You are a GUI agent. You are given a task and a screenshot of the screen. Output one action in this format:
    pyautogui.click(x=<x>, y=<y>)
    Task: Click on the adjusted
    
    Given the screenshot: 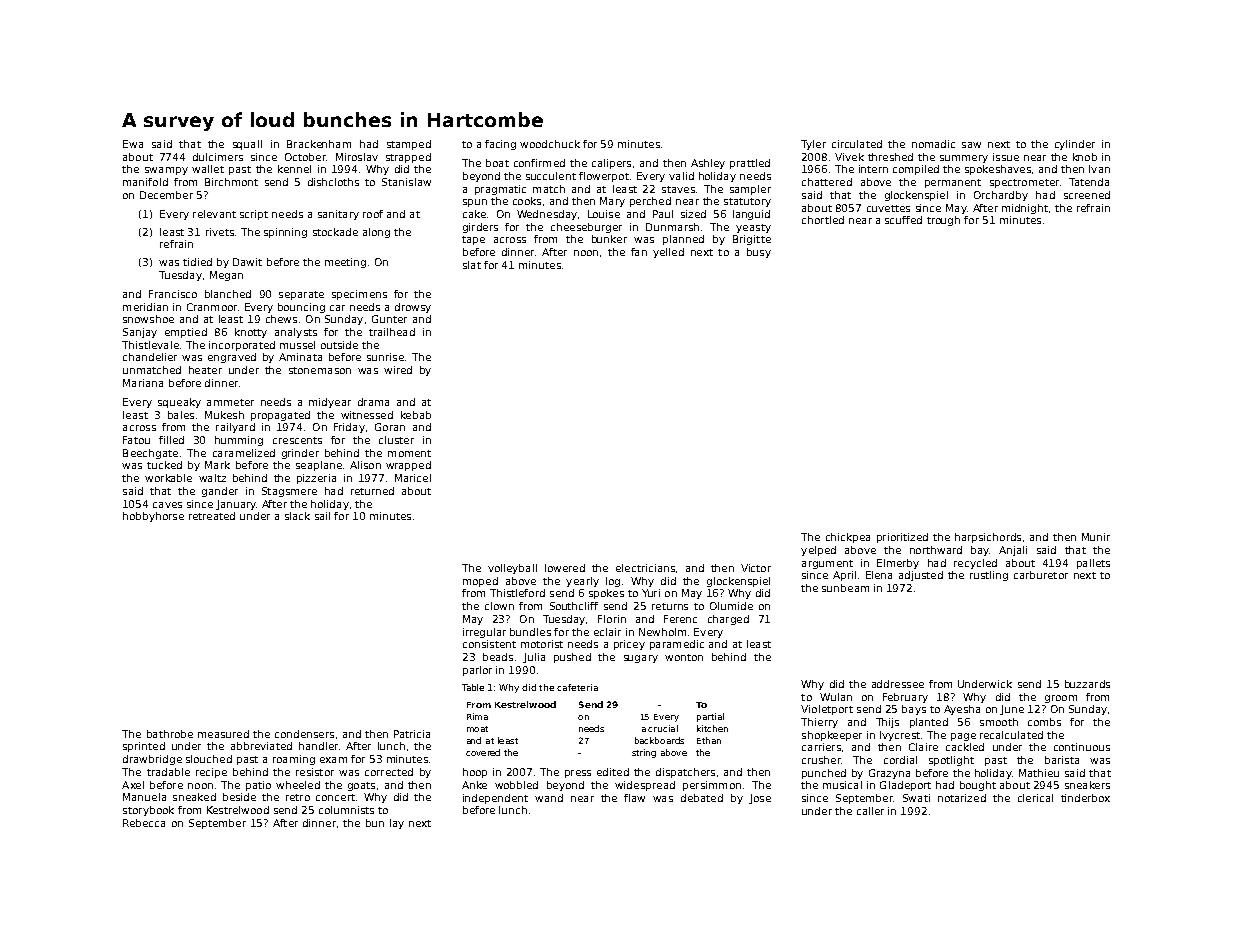 What is the action you would take?
    pyautogui.click(x=921, y=576)
